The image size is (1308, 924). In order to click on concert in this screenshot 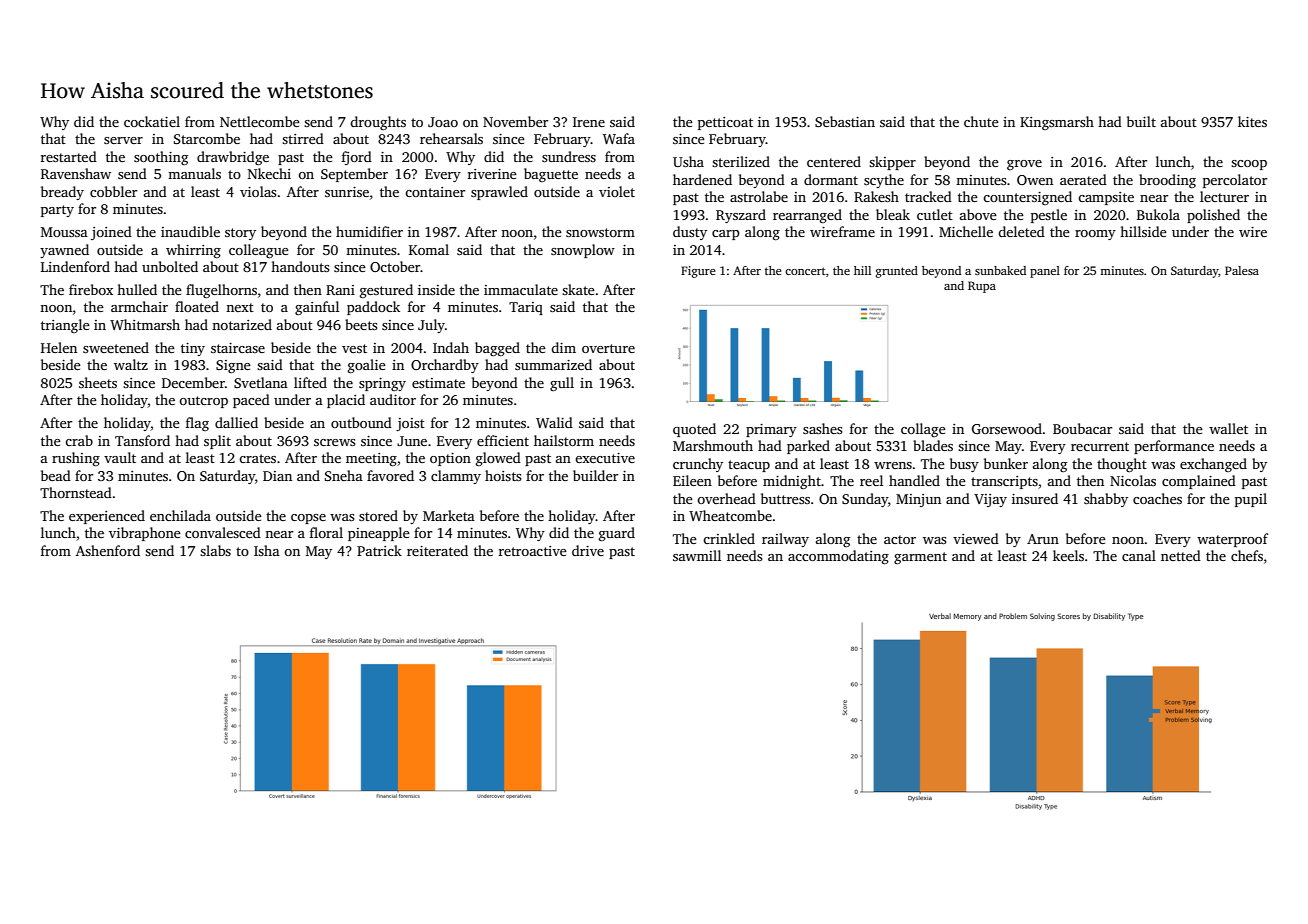, I will do `click(805, 271)`.
